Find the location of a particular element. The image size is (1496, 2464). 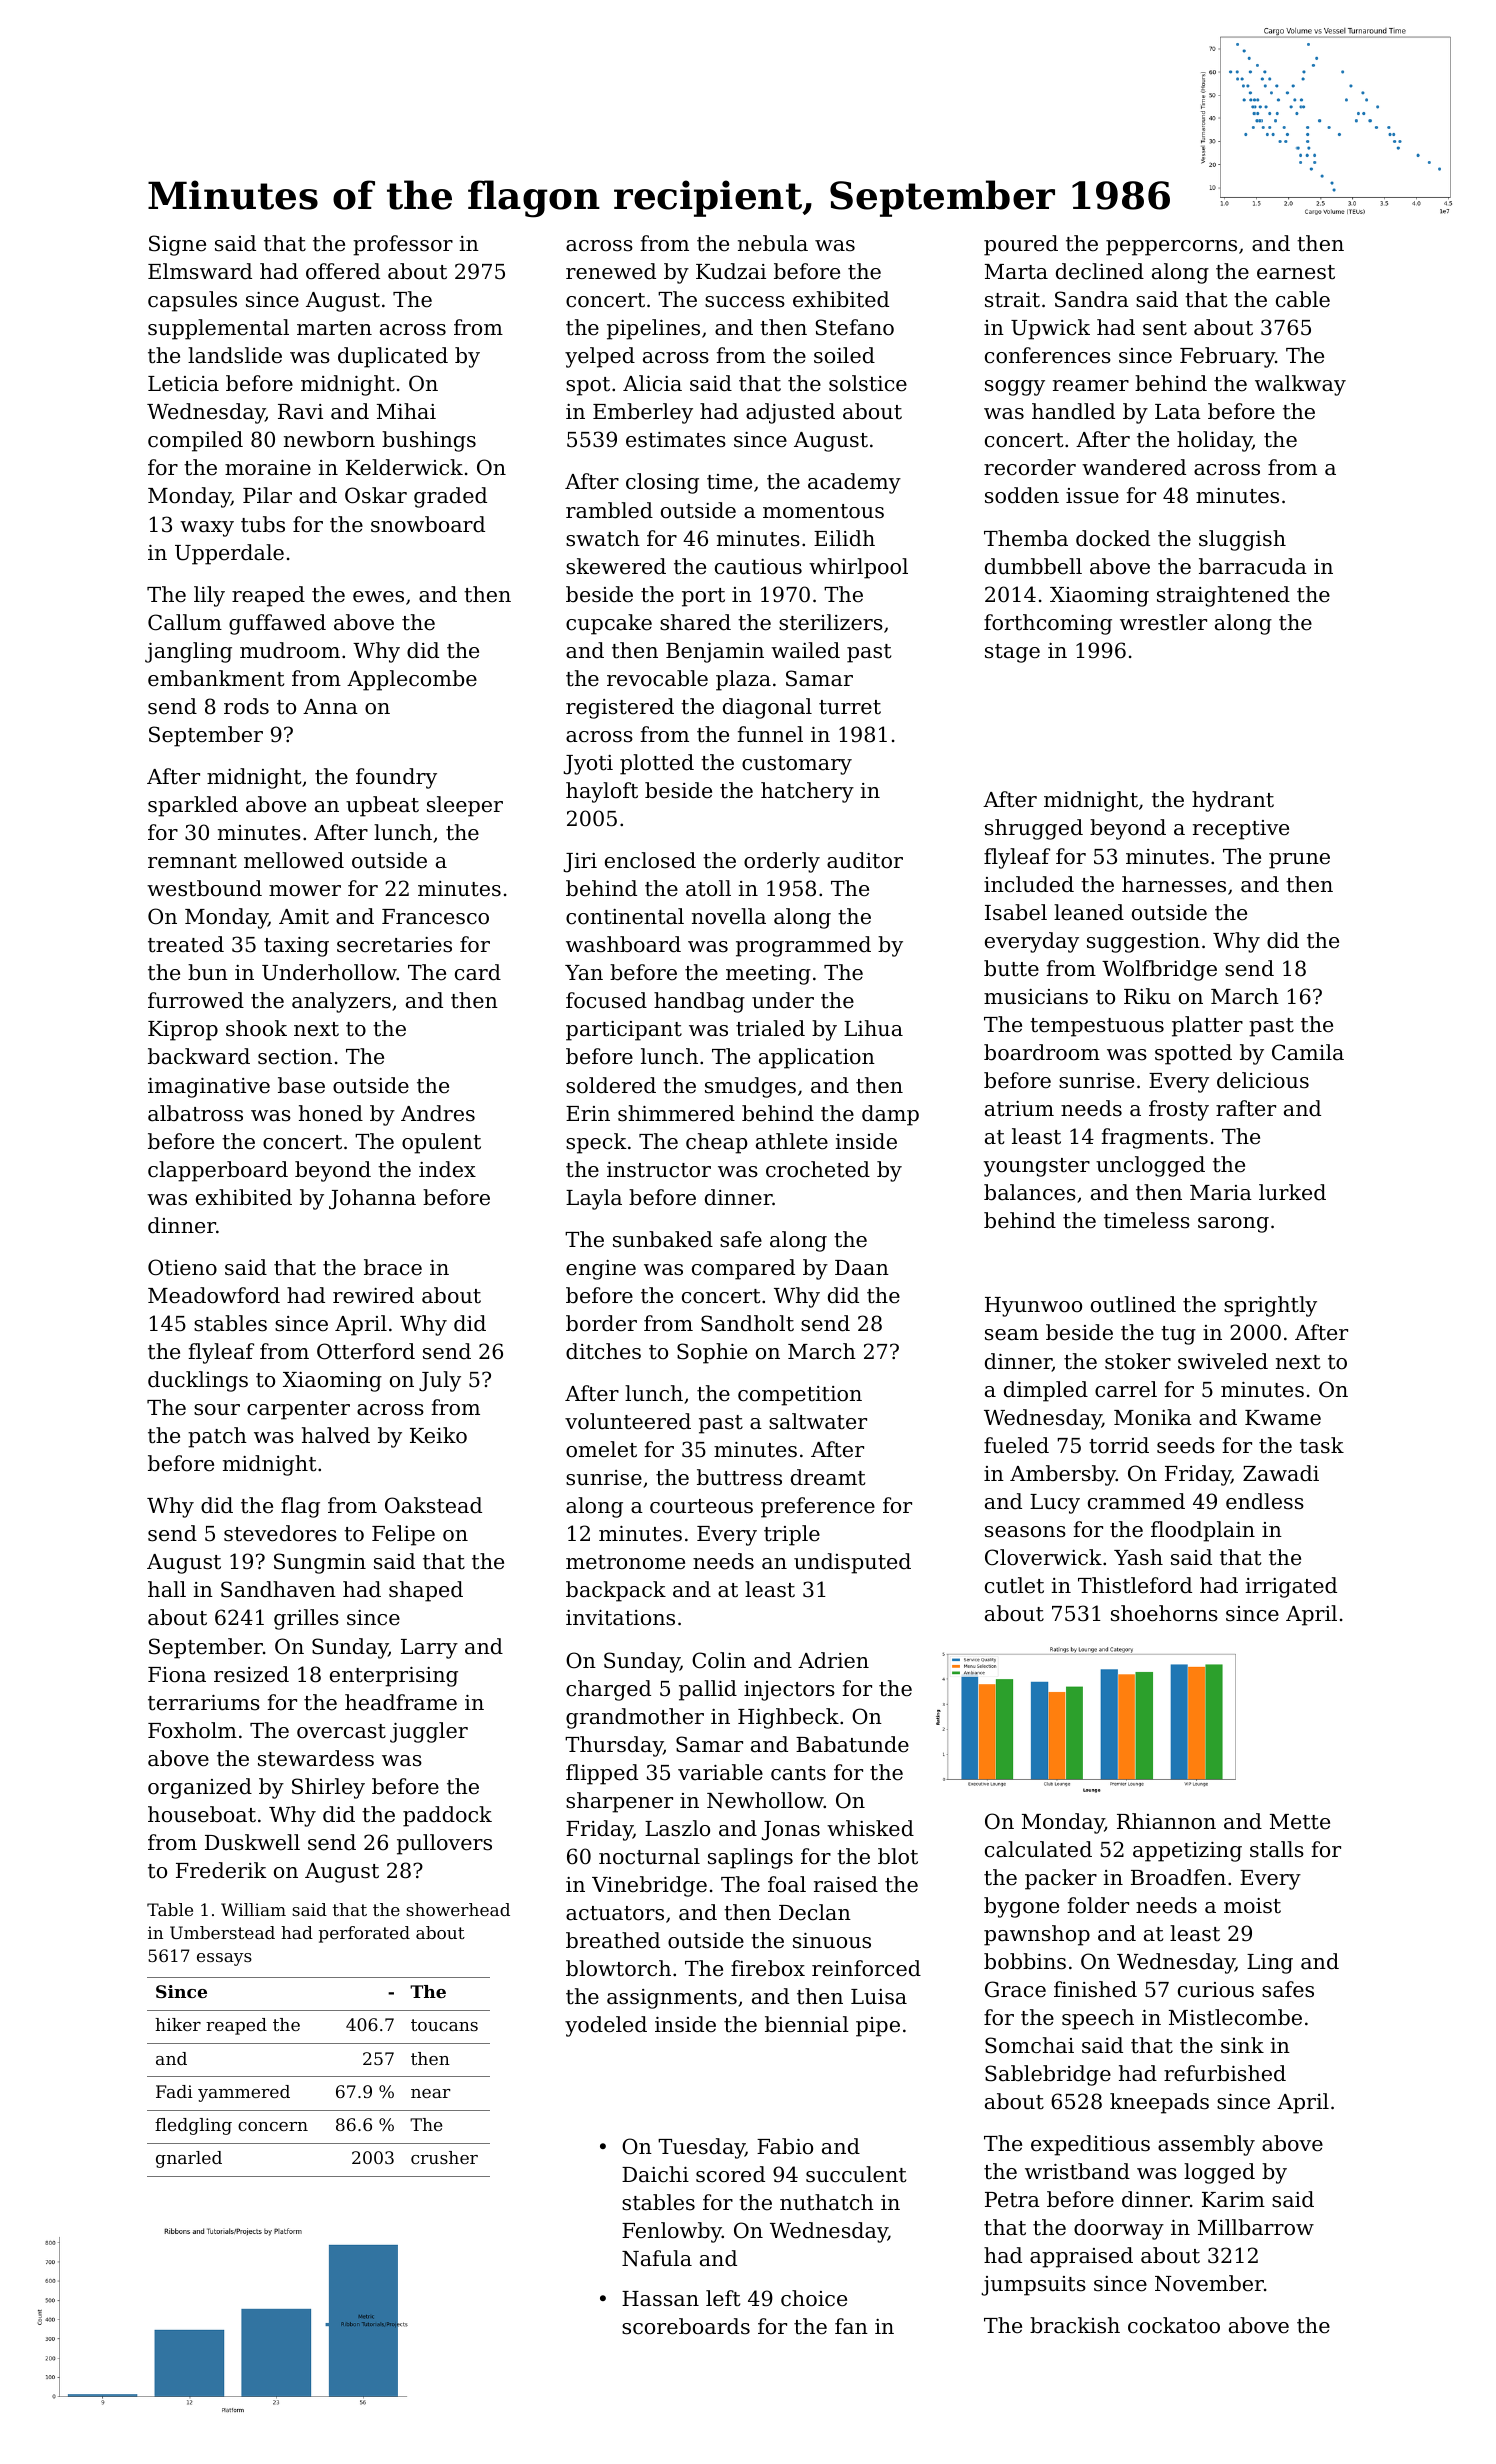

crusher is located at coordinates (444, 2157).
